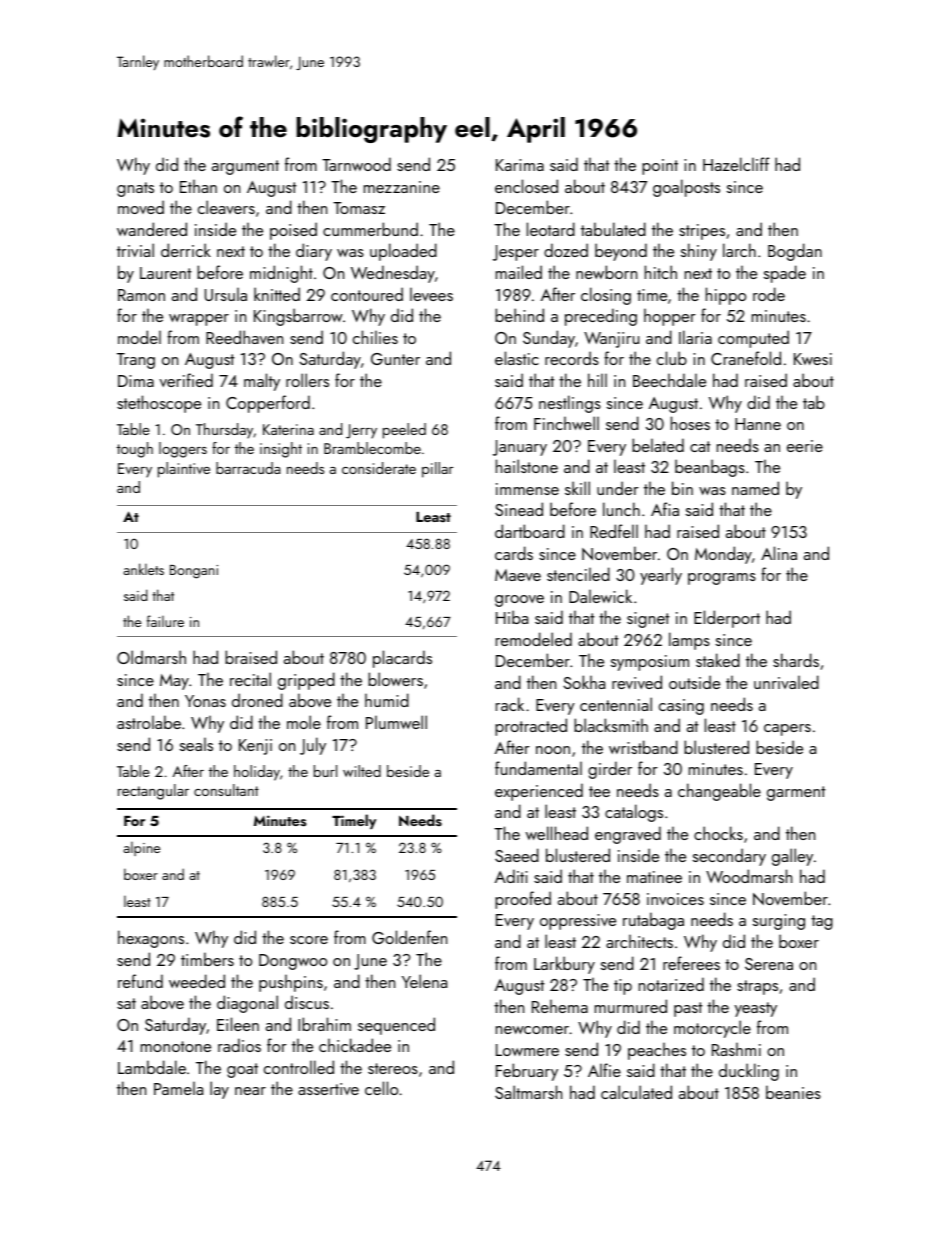 This page has width=952, height=1233. Describe the element at coordinates (409, 937) in the page. I see `Goldenfen` at that location.
